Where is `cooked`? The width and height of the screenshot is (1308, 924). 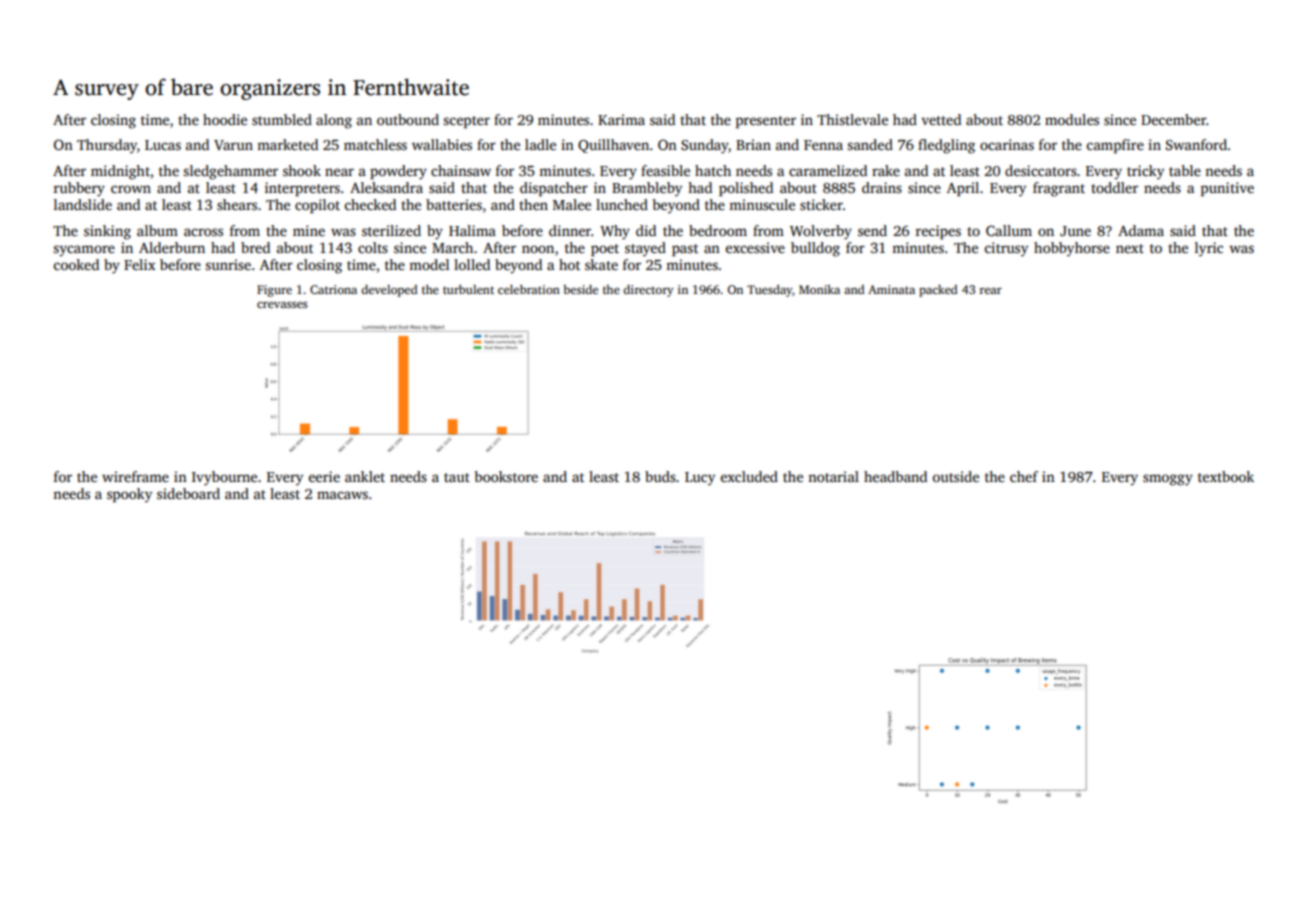
cooked is located at coordinates (76, 264).
